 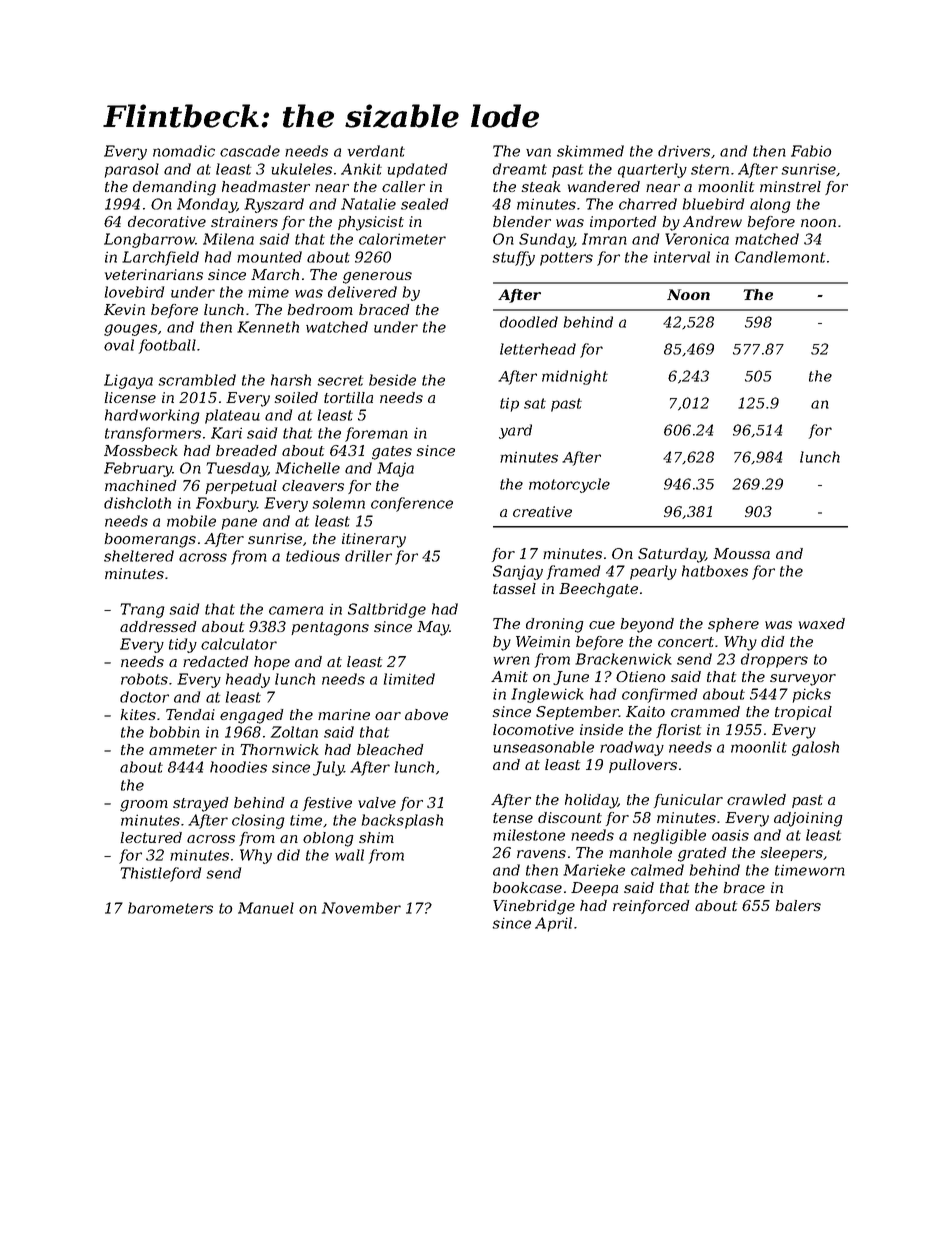 What do you see at coordinates (388, 716) in the image?
I see `oar` at bounding box center [388, 716].
